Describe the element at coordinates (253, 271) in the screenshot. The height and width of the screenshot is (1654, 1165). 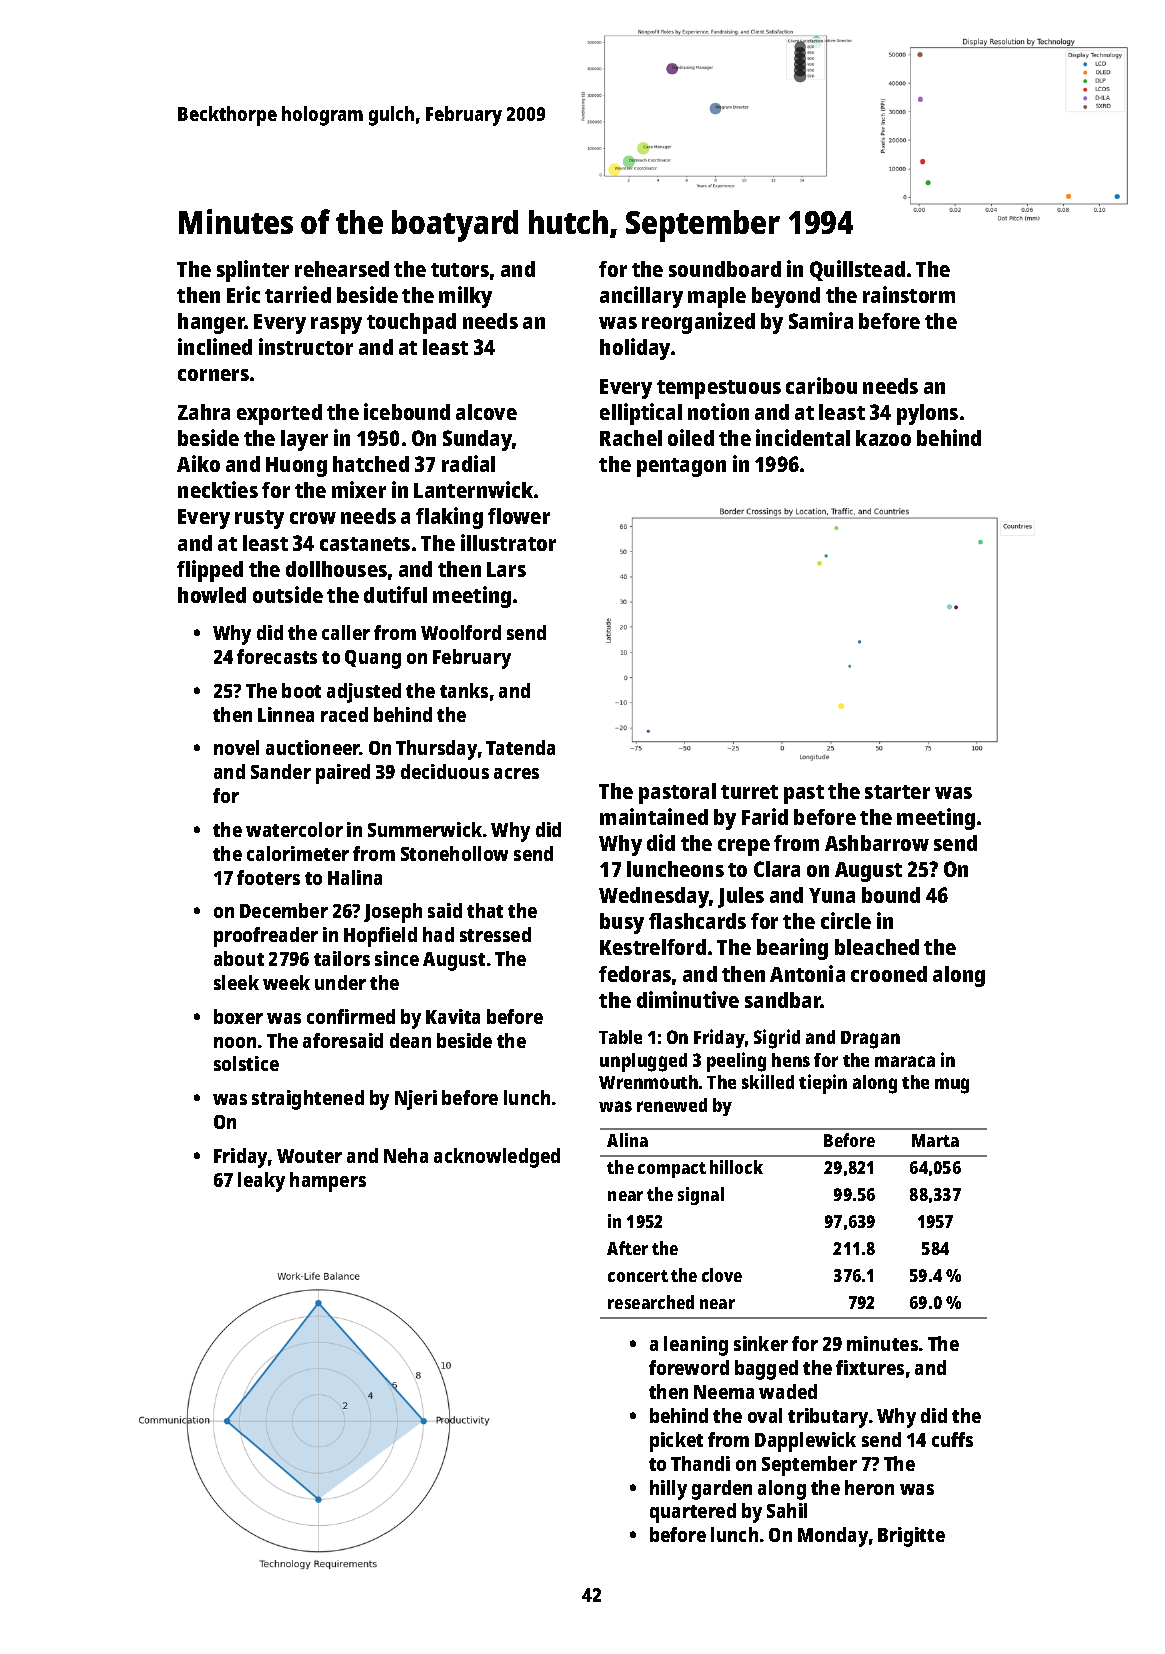
I see `splinter` at that location.
